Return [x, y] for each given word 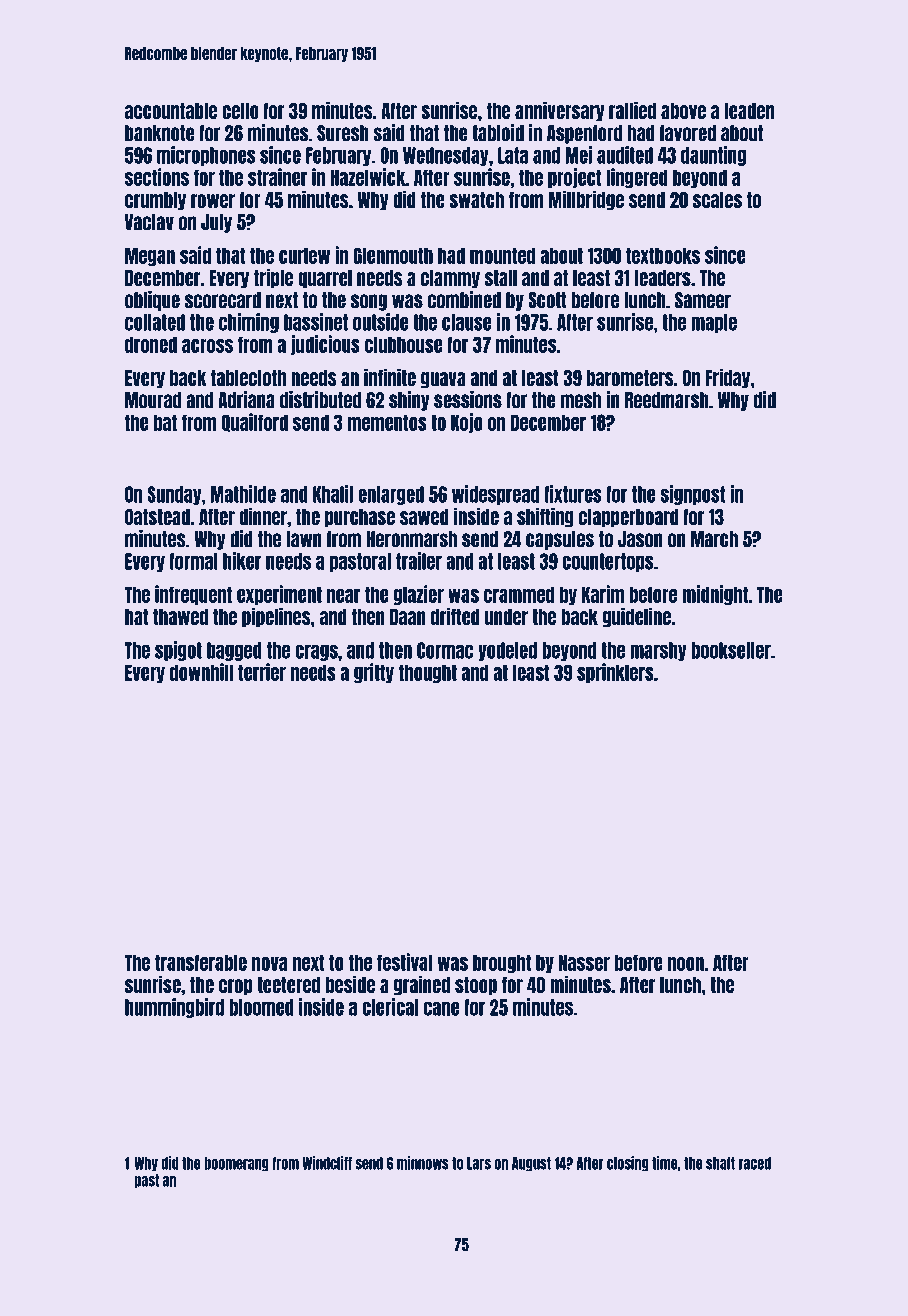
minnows [423, 1163]
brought [502, 963]
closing [628, 1164]
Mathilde [243, 494]
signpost [693, 495]
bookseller [731, 650]
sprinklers [615, 673]
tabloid [498, 133]
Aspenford [584, 134]
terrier [262, 672]
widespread [495, 495]
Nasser [584, 962]
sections [157, 177]
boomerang [236, 1164]
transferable [201, 962]
